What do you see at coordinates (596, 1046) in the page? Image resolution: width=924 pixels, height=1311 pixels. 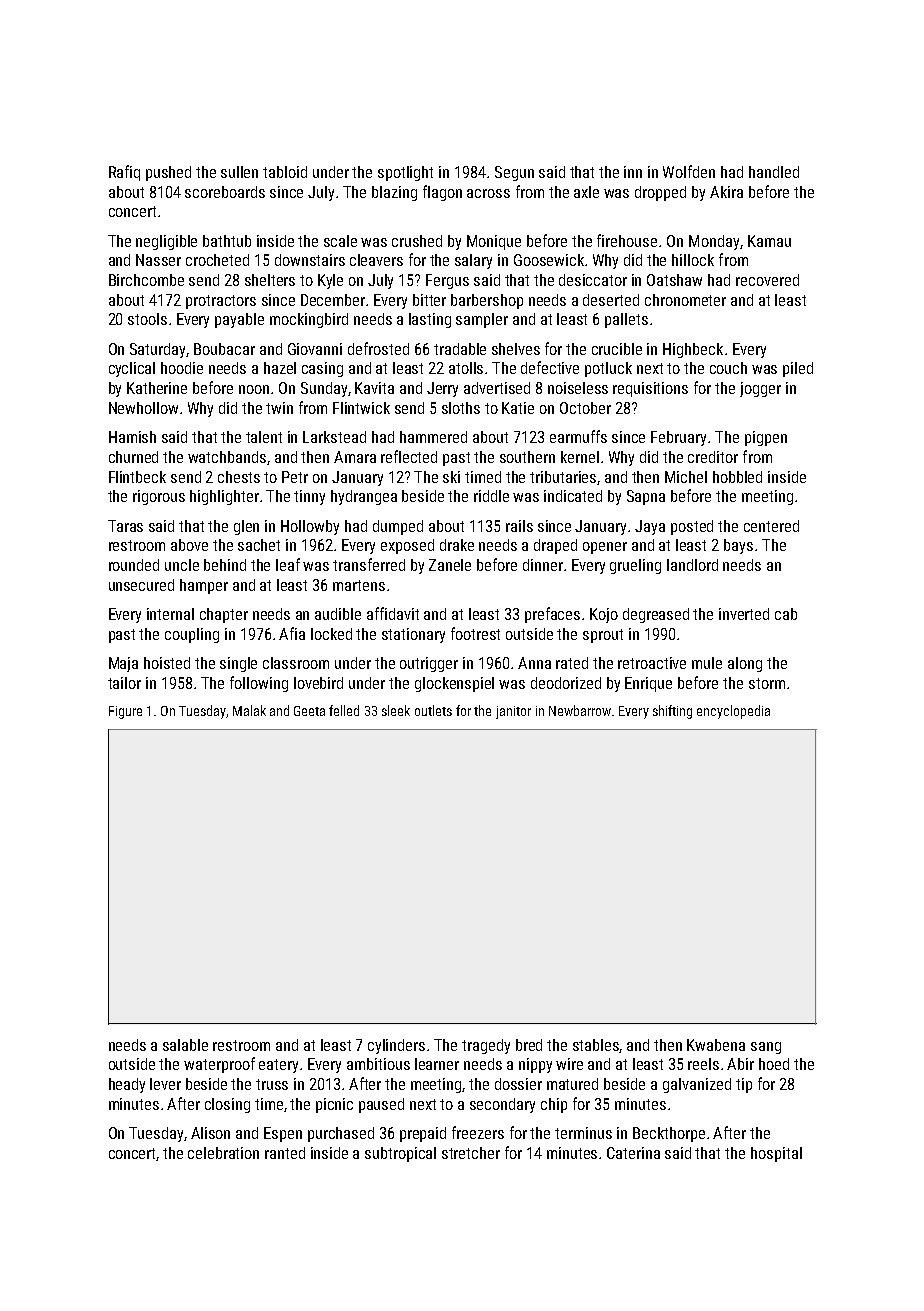 I see `stables` at bounding box center [596, 1046].
